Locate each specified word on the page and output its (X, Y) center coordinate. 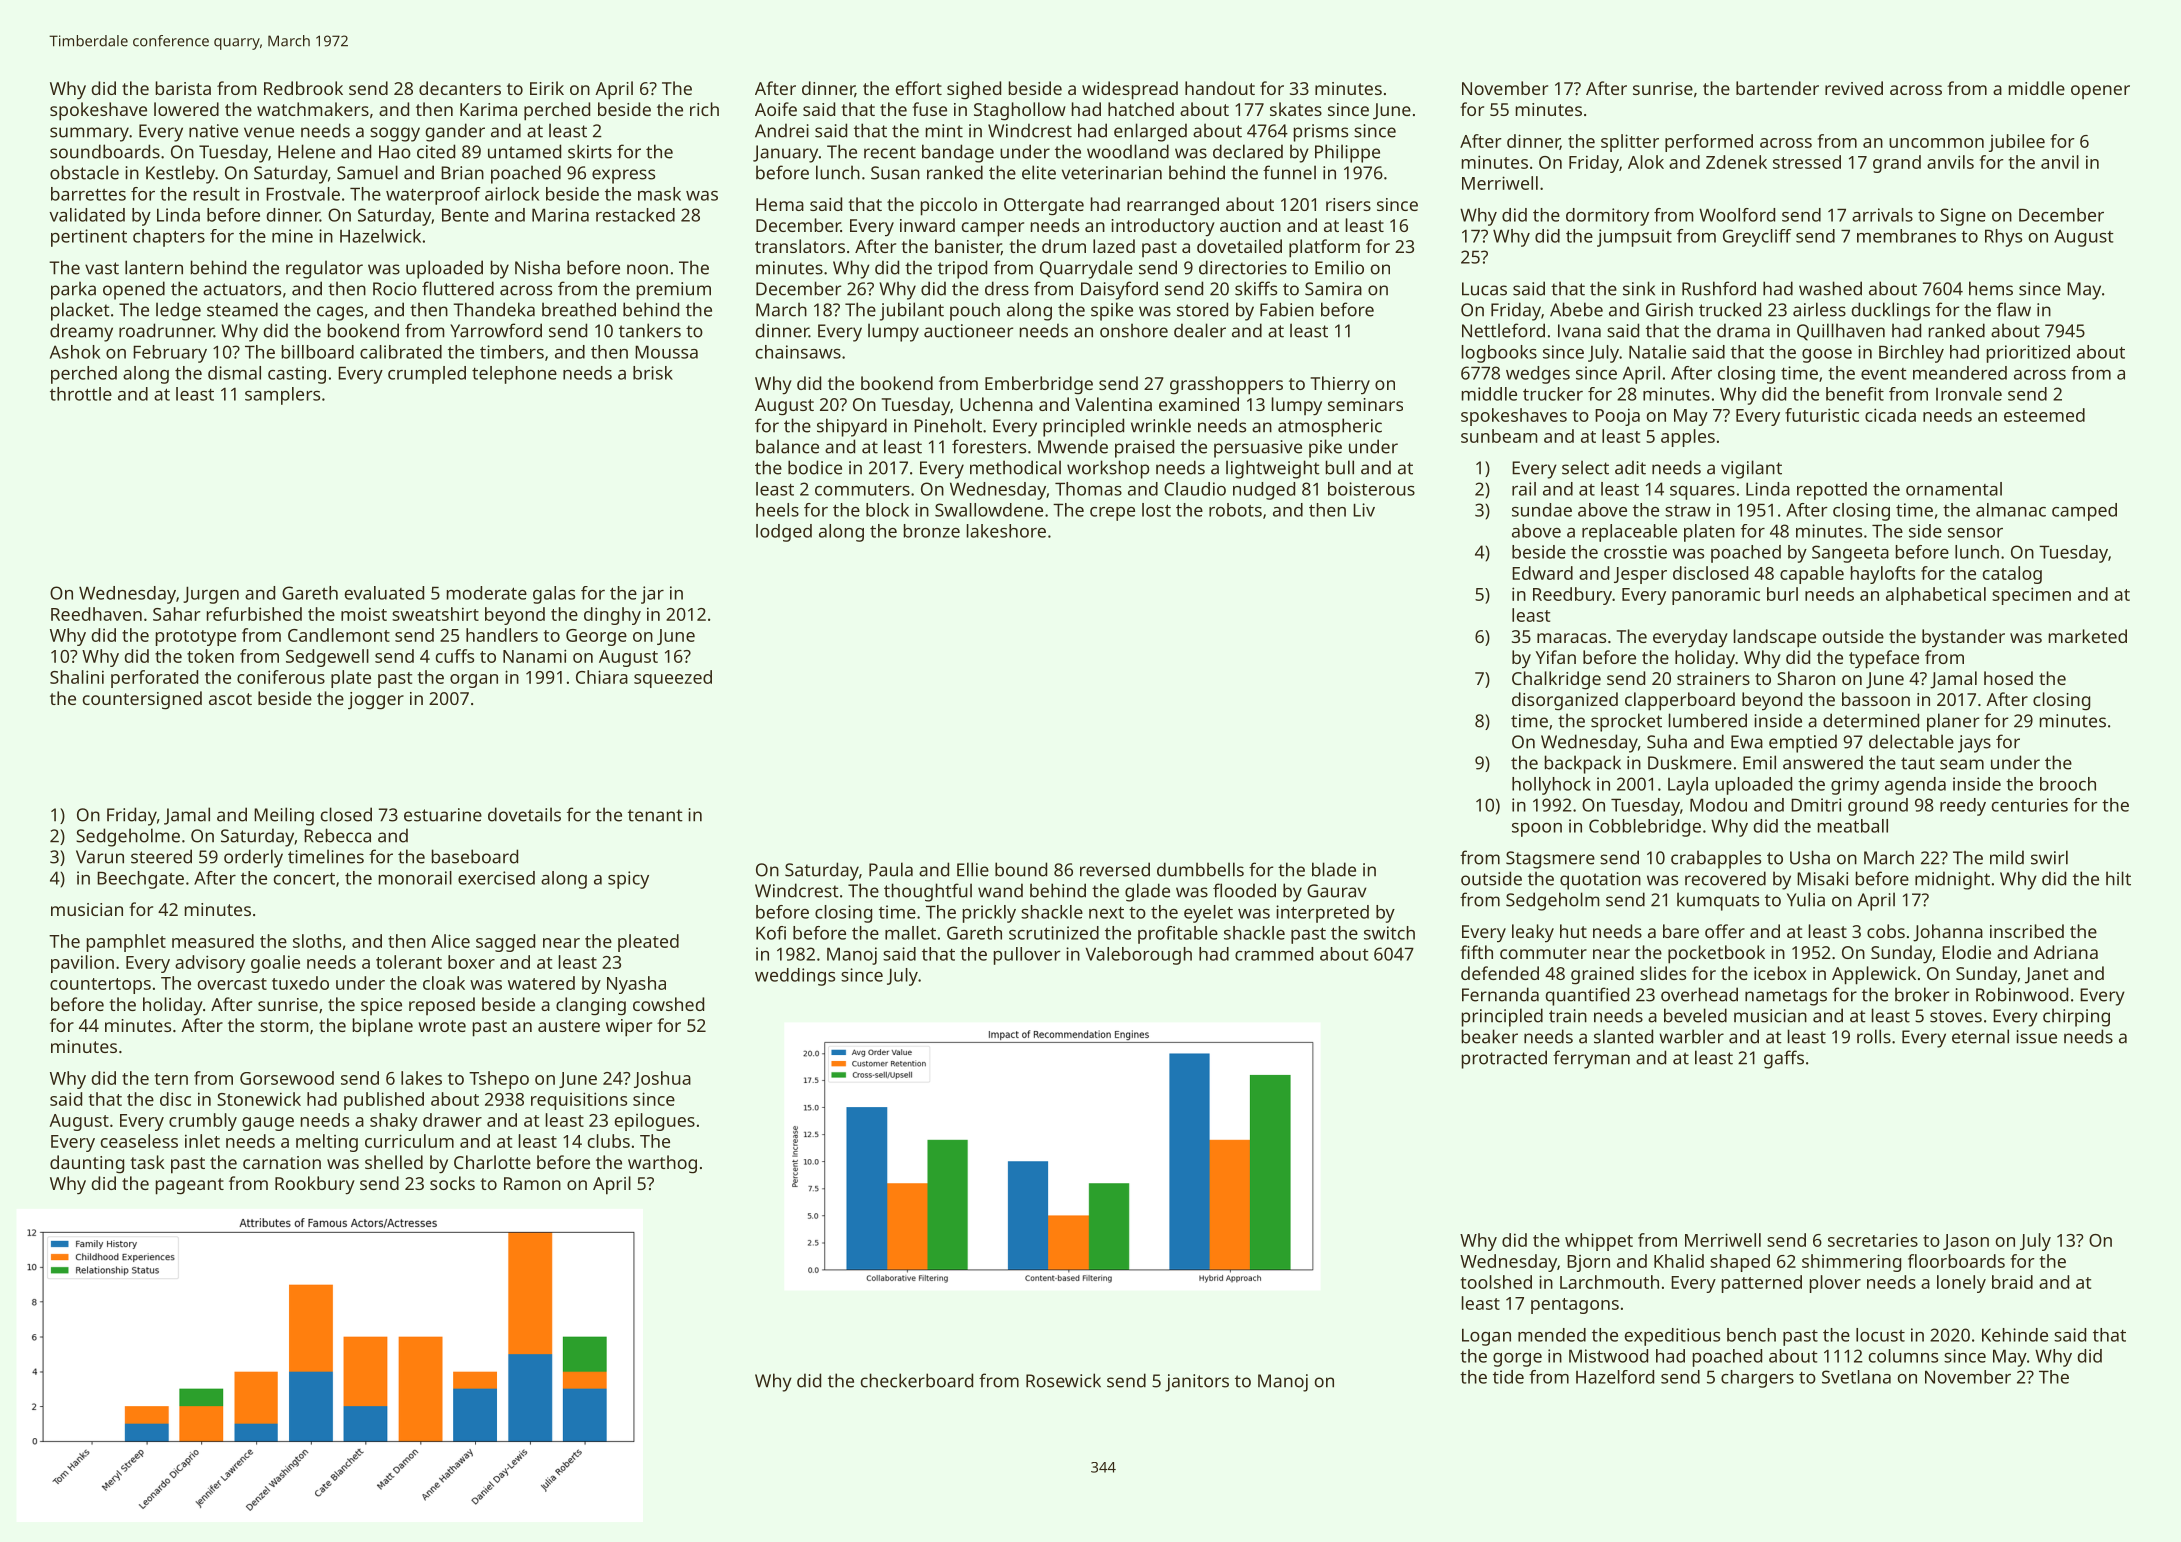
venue (269, 132)
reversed (1115, 869)
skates (1296, 109)
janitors (1197, 1383)
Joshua (662, 1079)
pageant (190, 1186)
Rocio (395, 289)
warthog (662, 1164)
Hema (780, 204)
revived (1854, 88)
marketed (2088, 636)
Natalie (1657, 352)
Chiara (602, 677)
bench (1751, 1335)
